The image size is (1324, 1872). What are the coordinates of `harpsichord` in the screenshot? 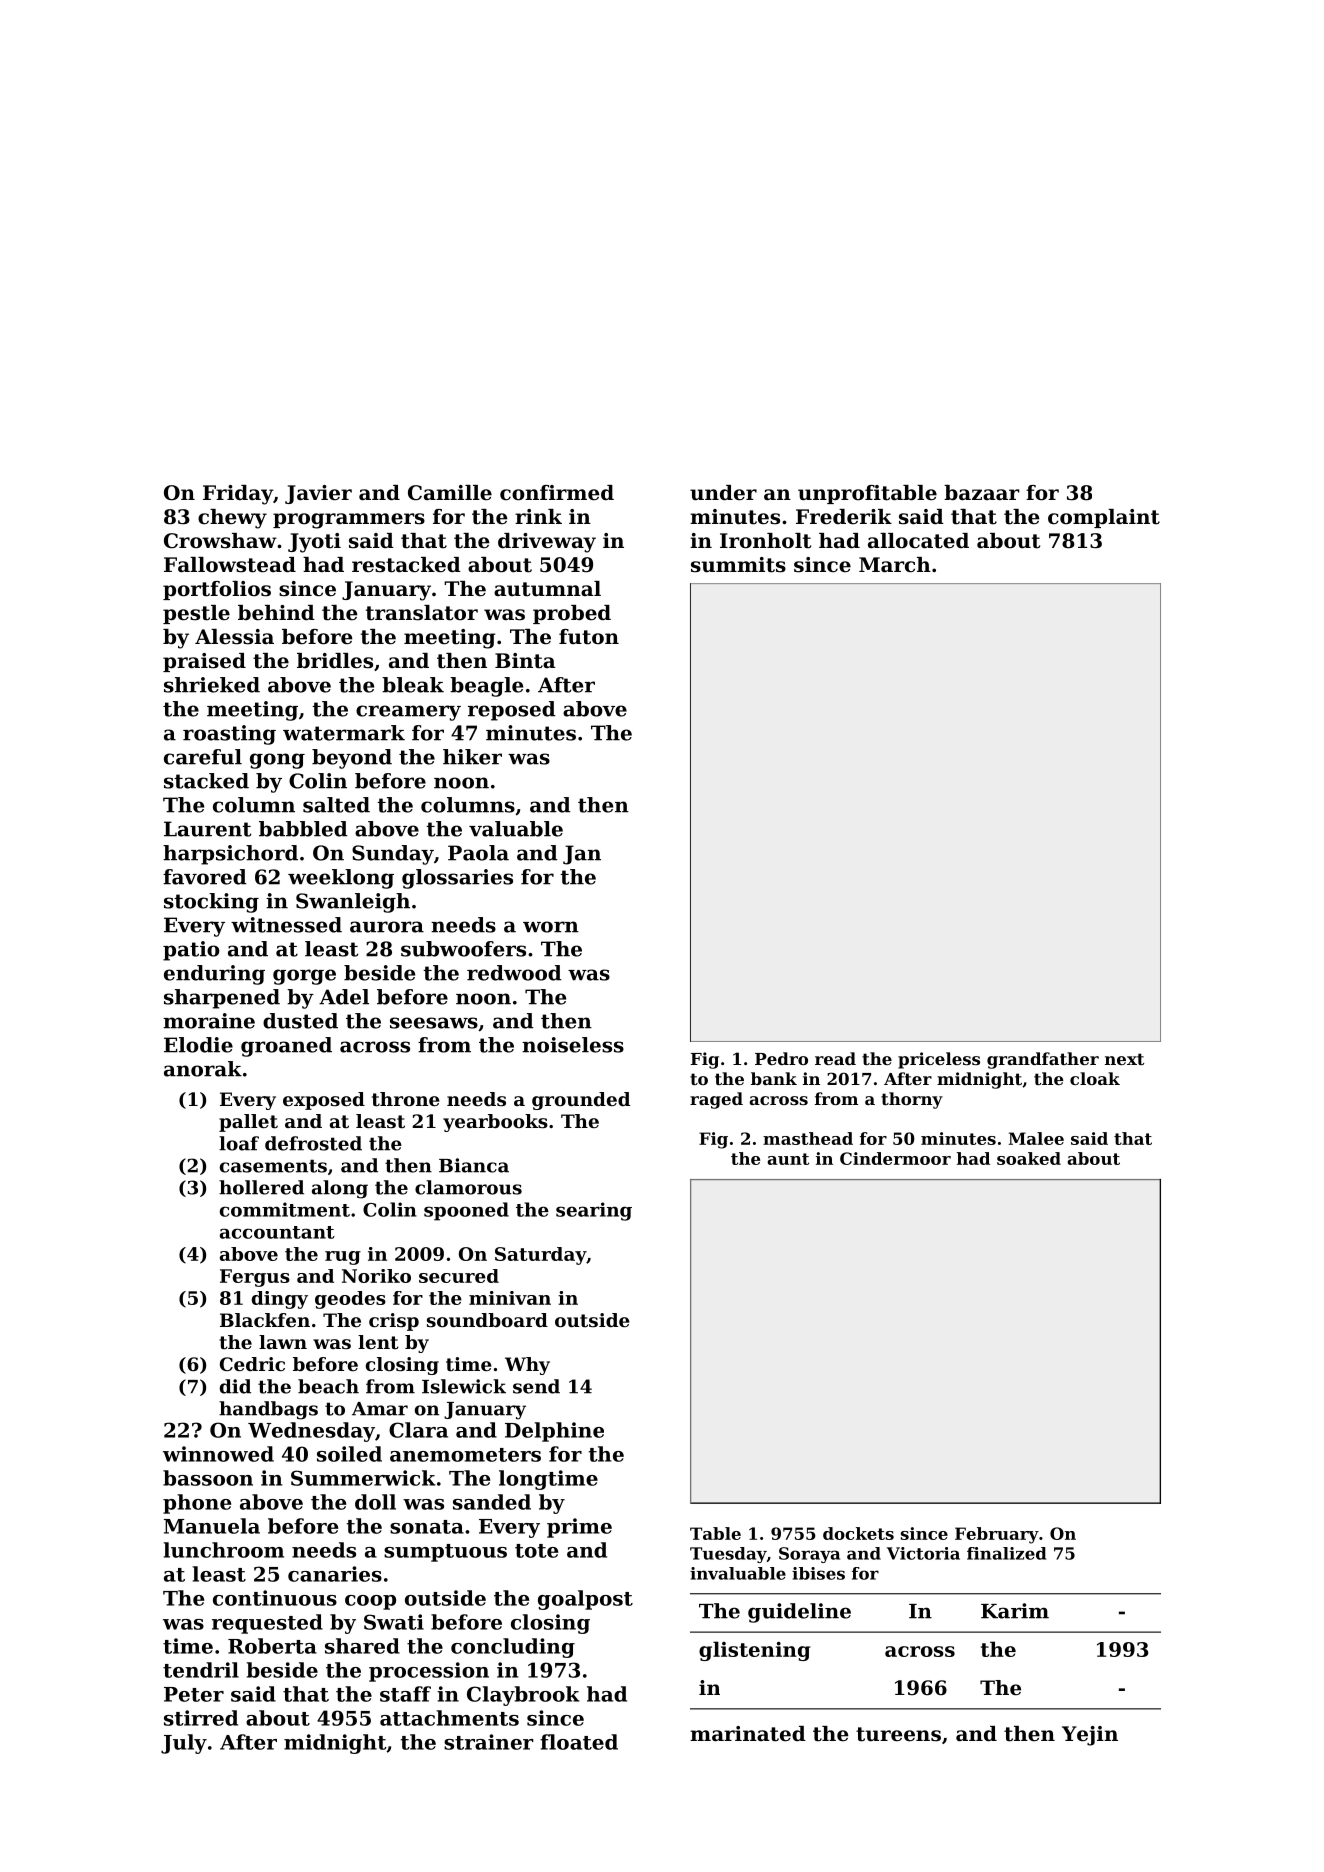 It's located at (230, 855).
